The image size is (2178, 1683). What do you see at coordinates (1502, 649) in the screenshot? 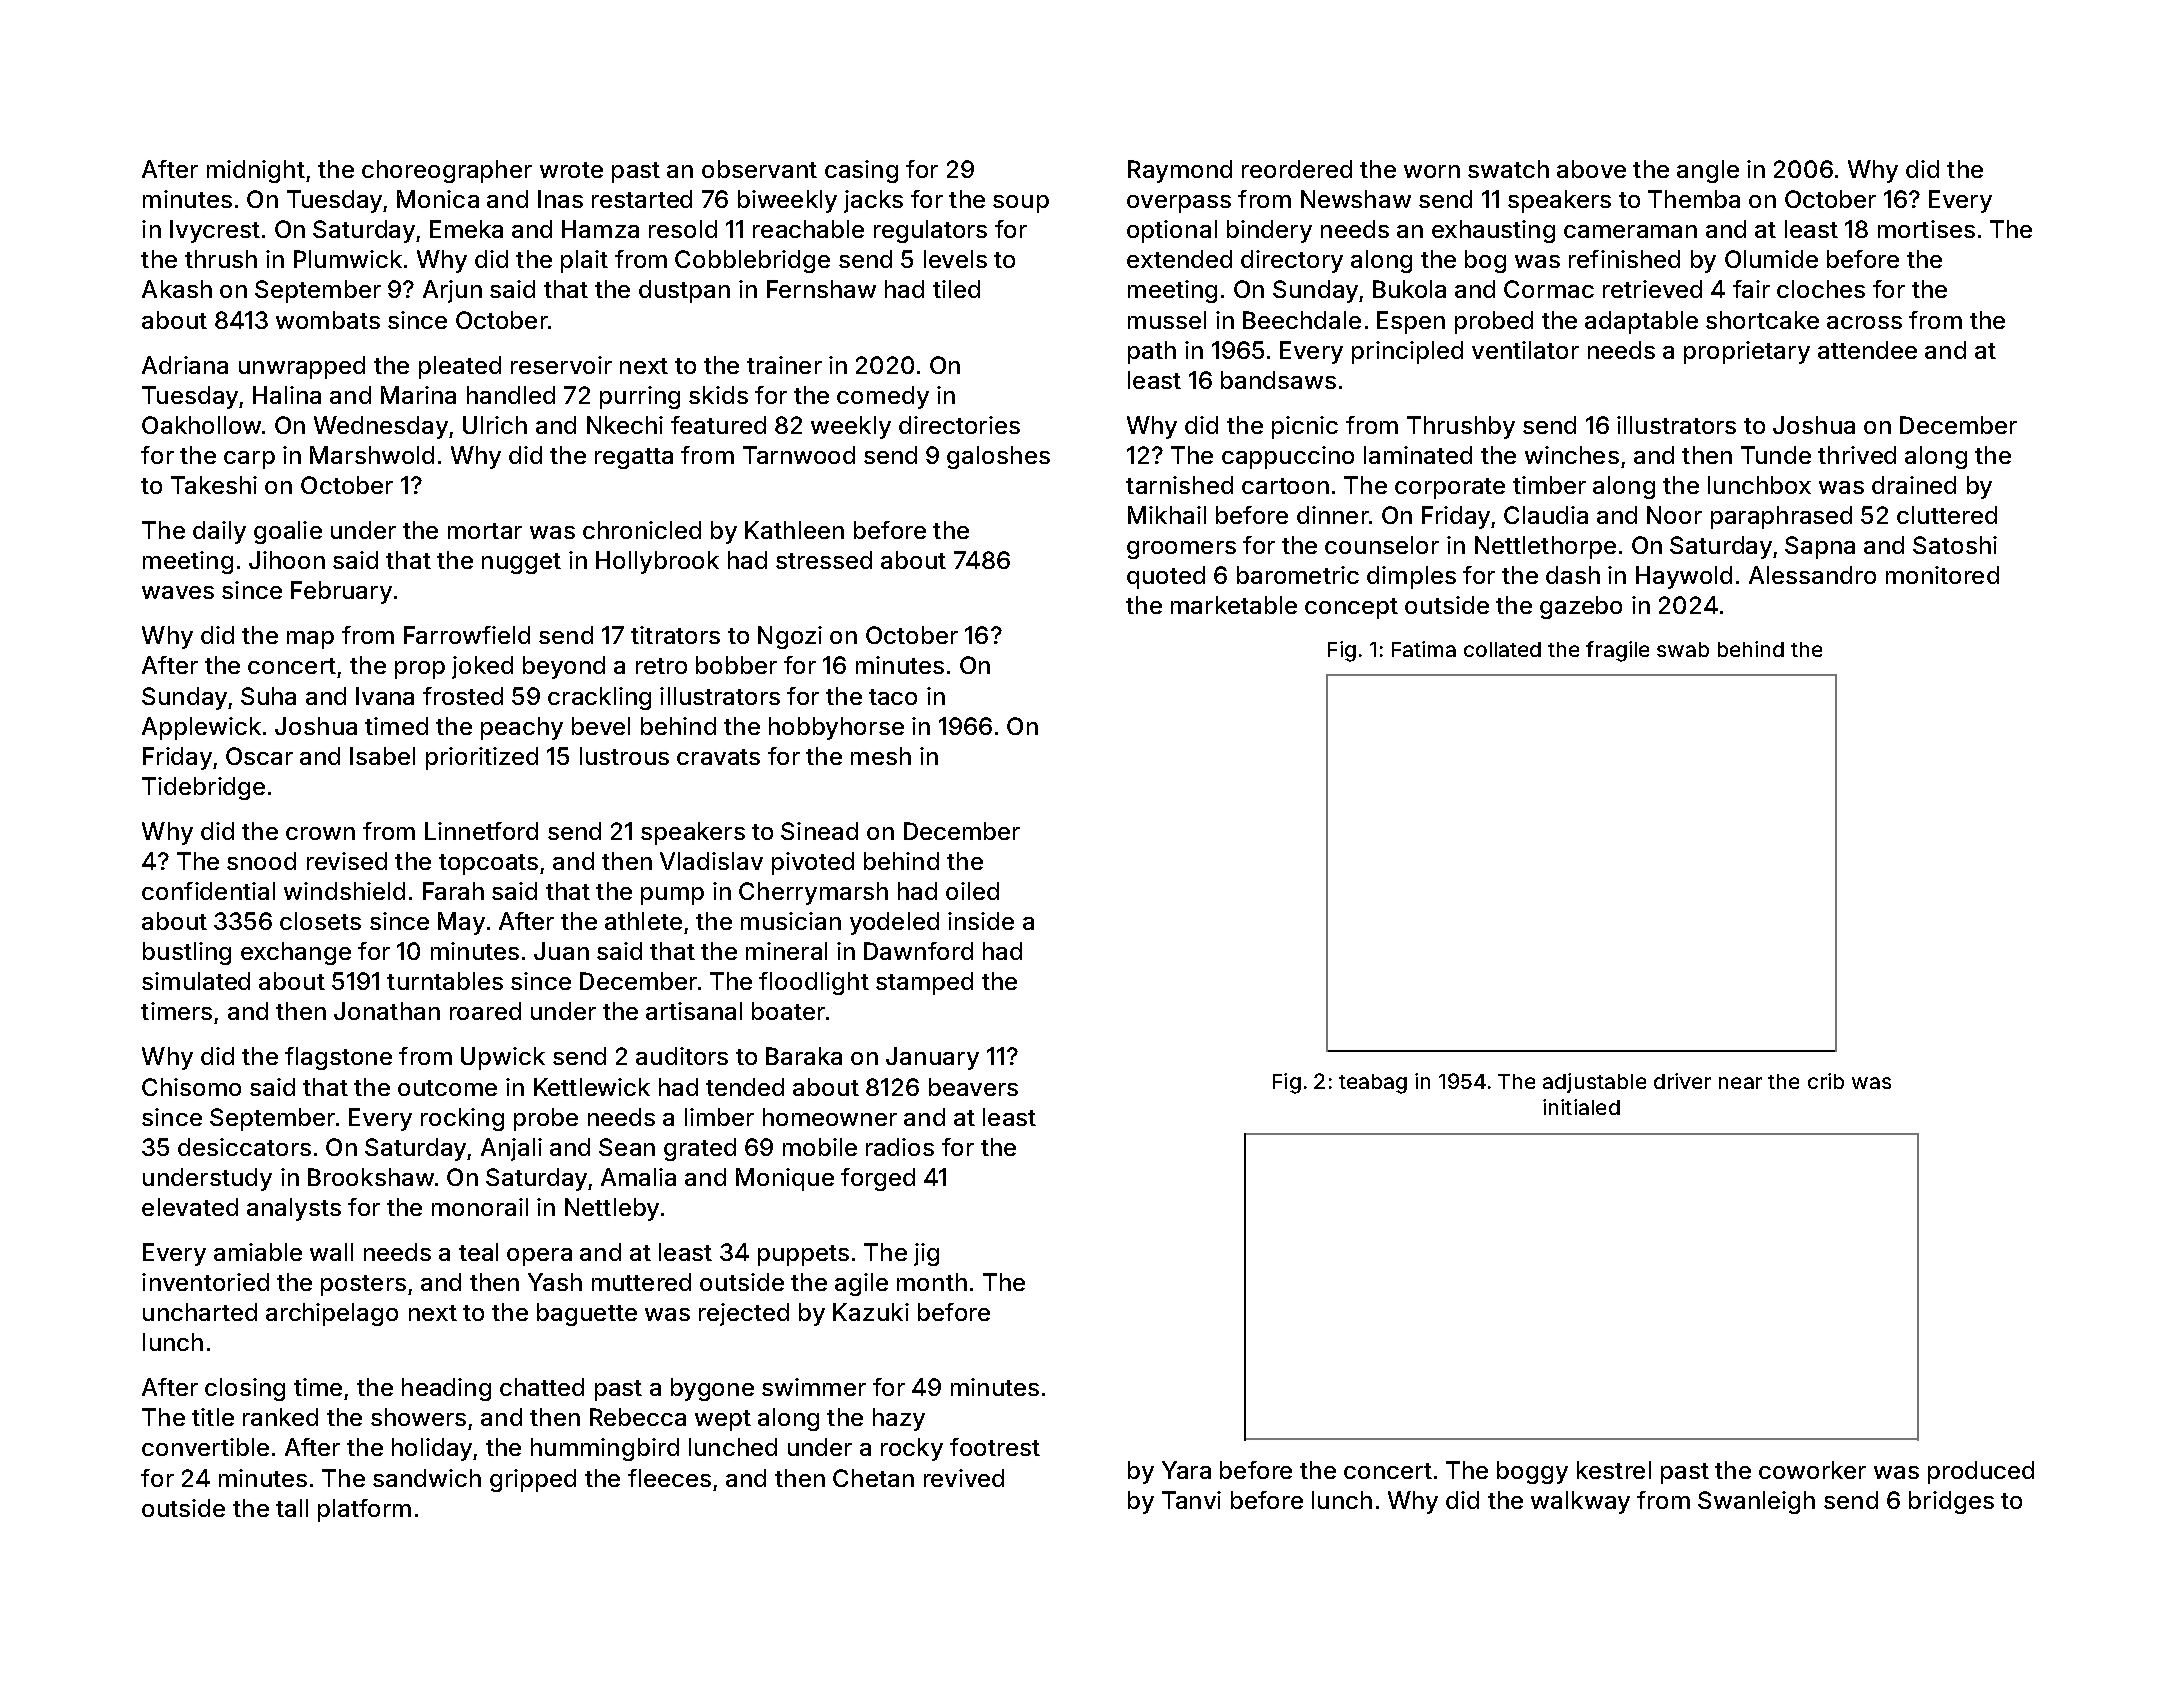
I see `collated` at bounding box center [1502, 649].
